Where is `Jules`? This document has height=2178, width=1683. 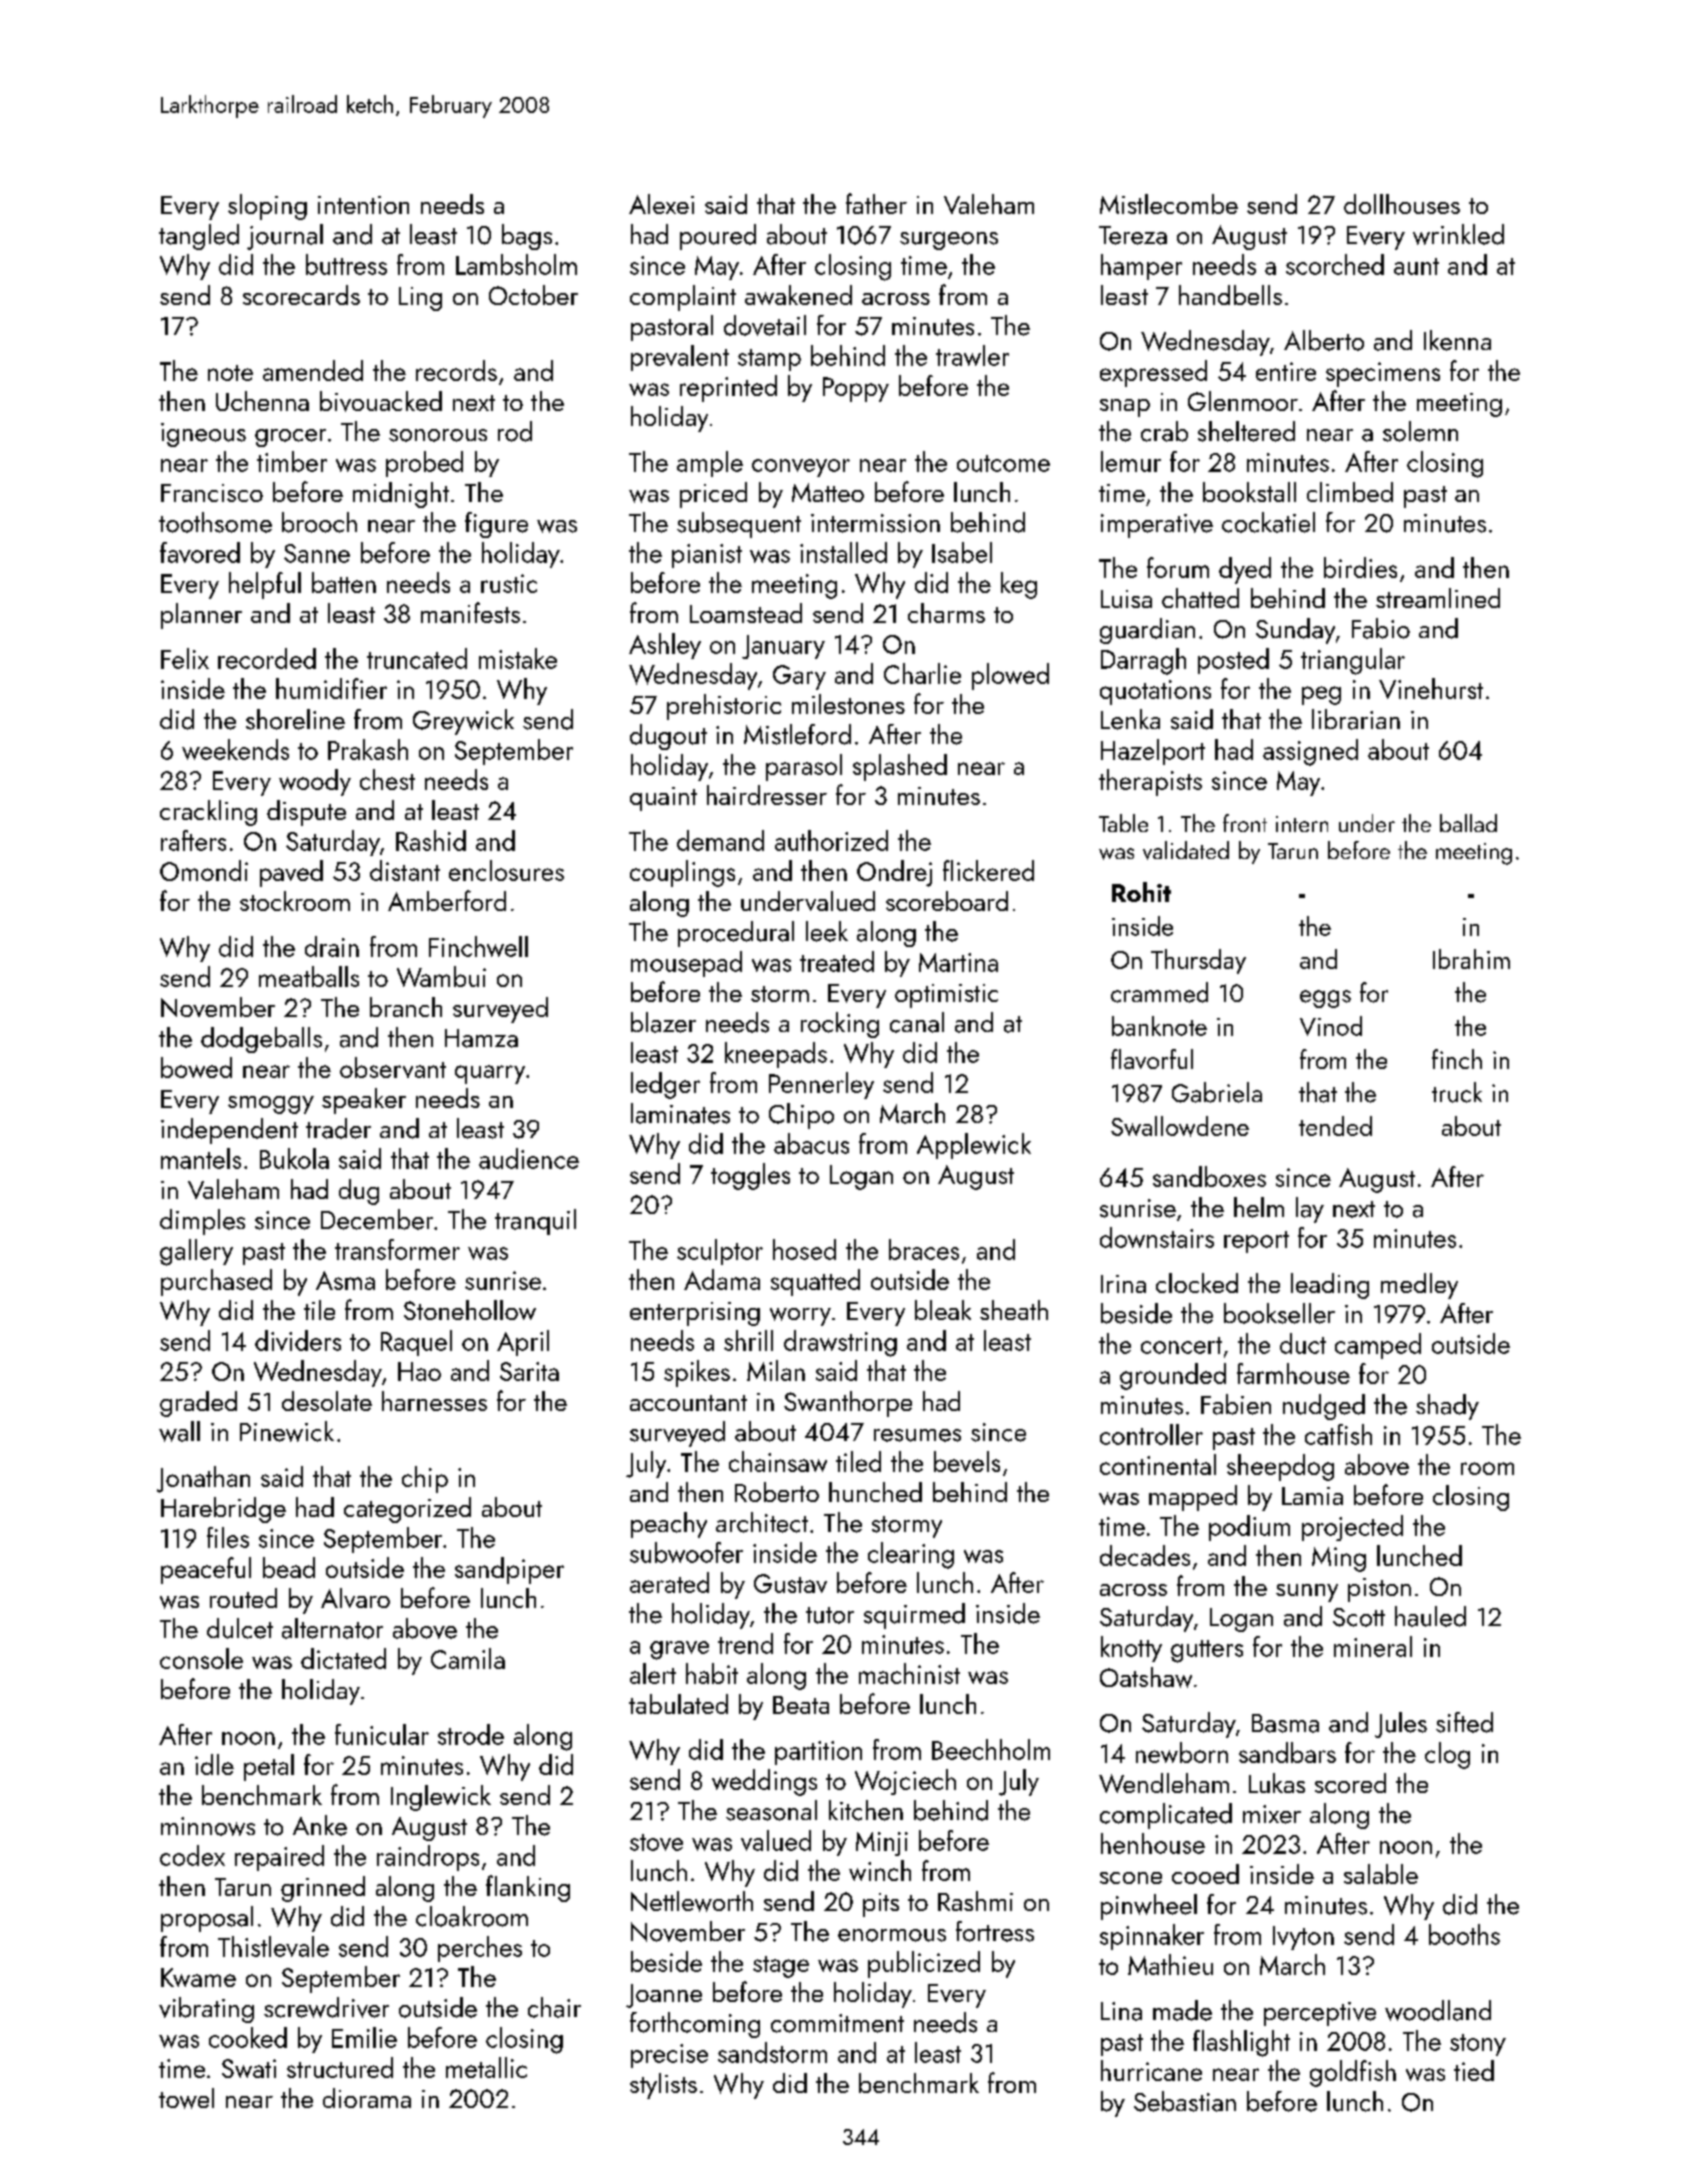
Jules is located at coordinates (1401, 1725).
